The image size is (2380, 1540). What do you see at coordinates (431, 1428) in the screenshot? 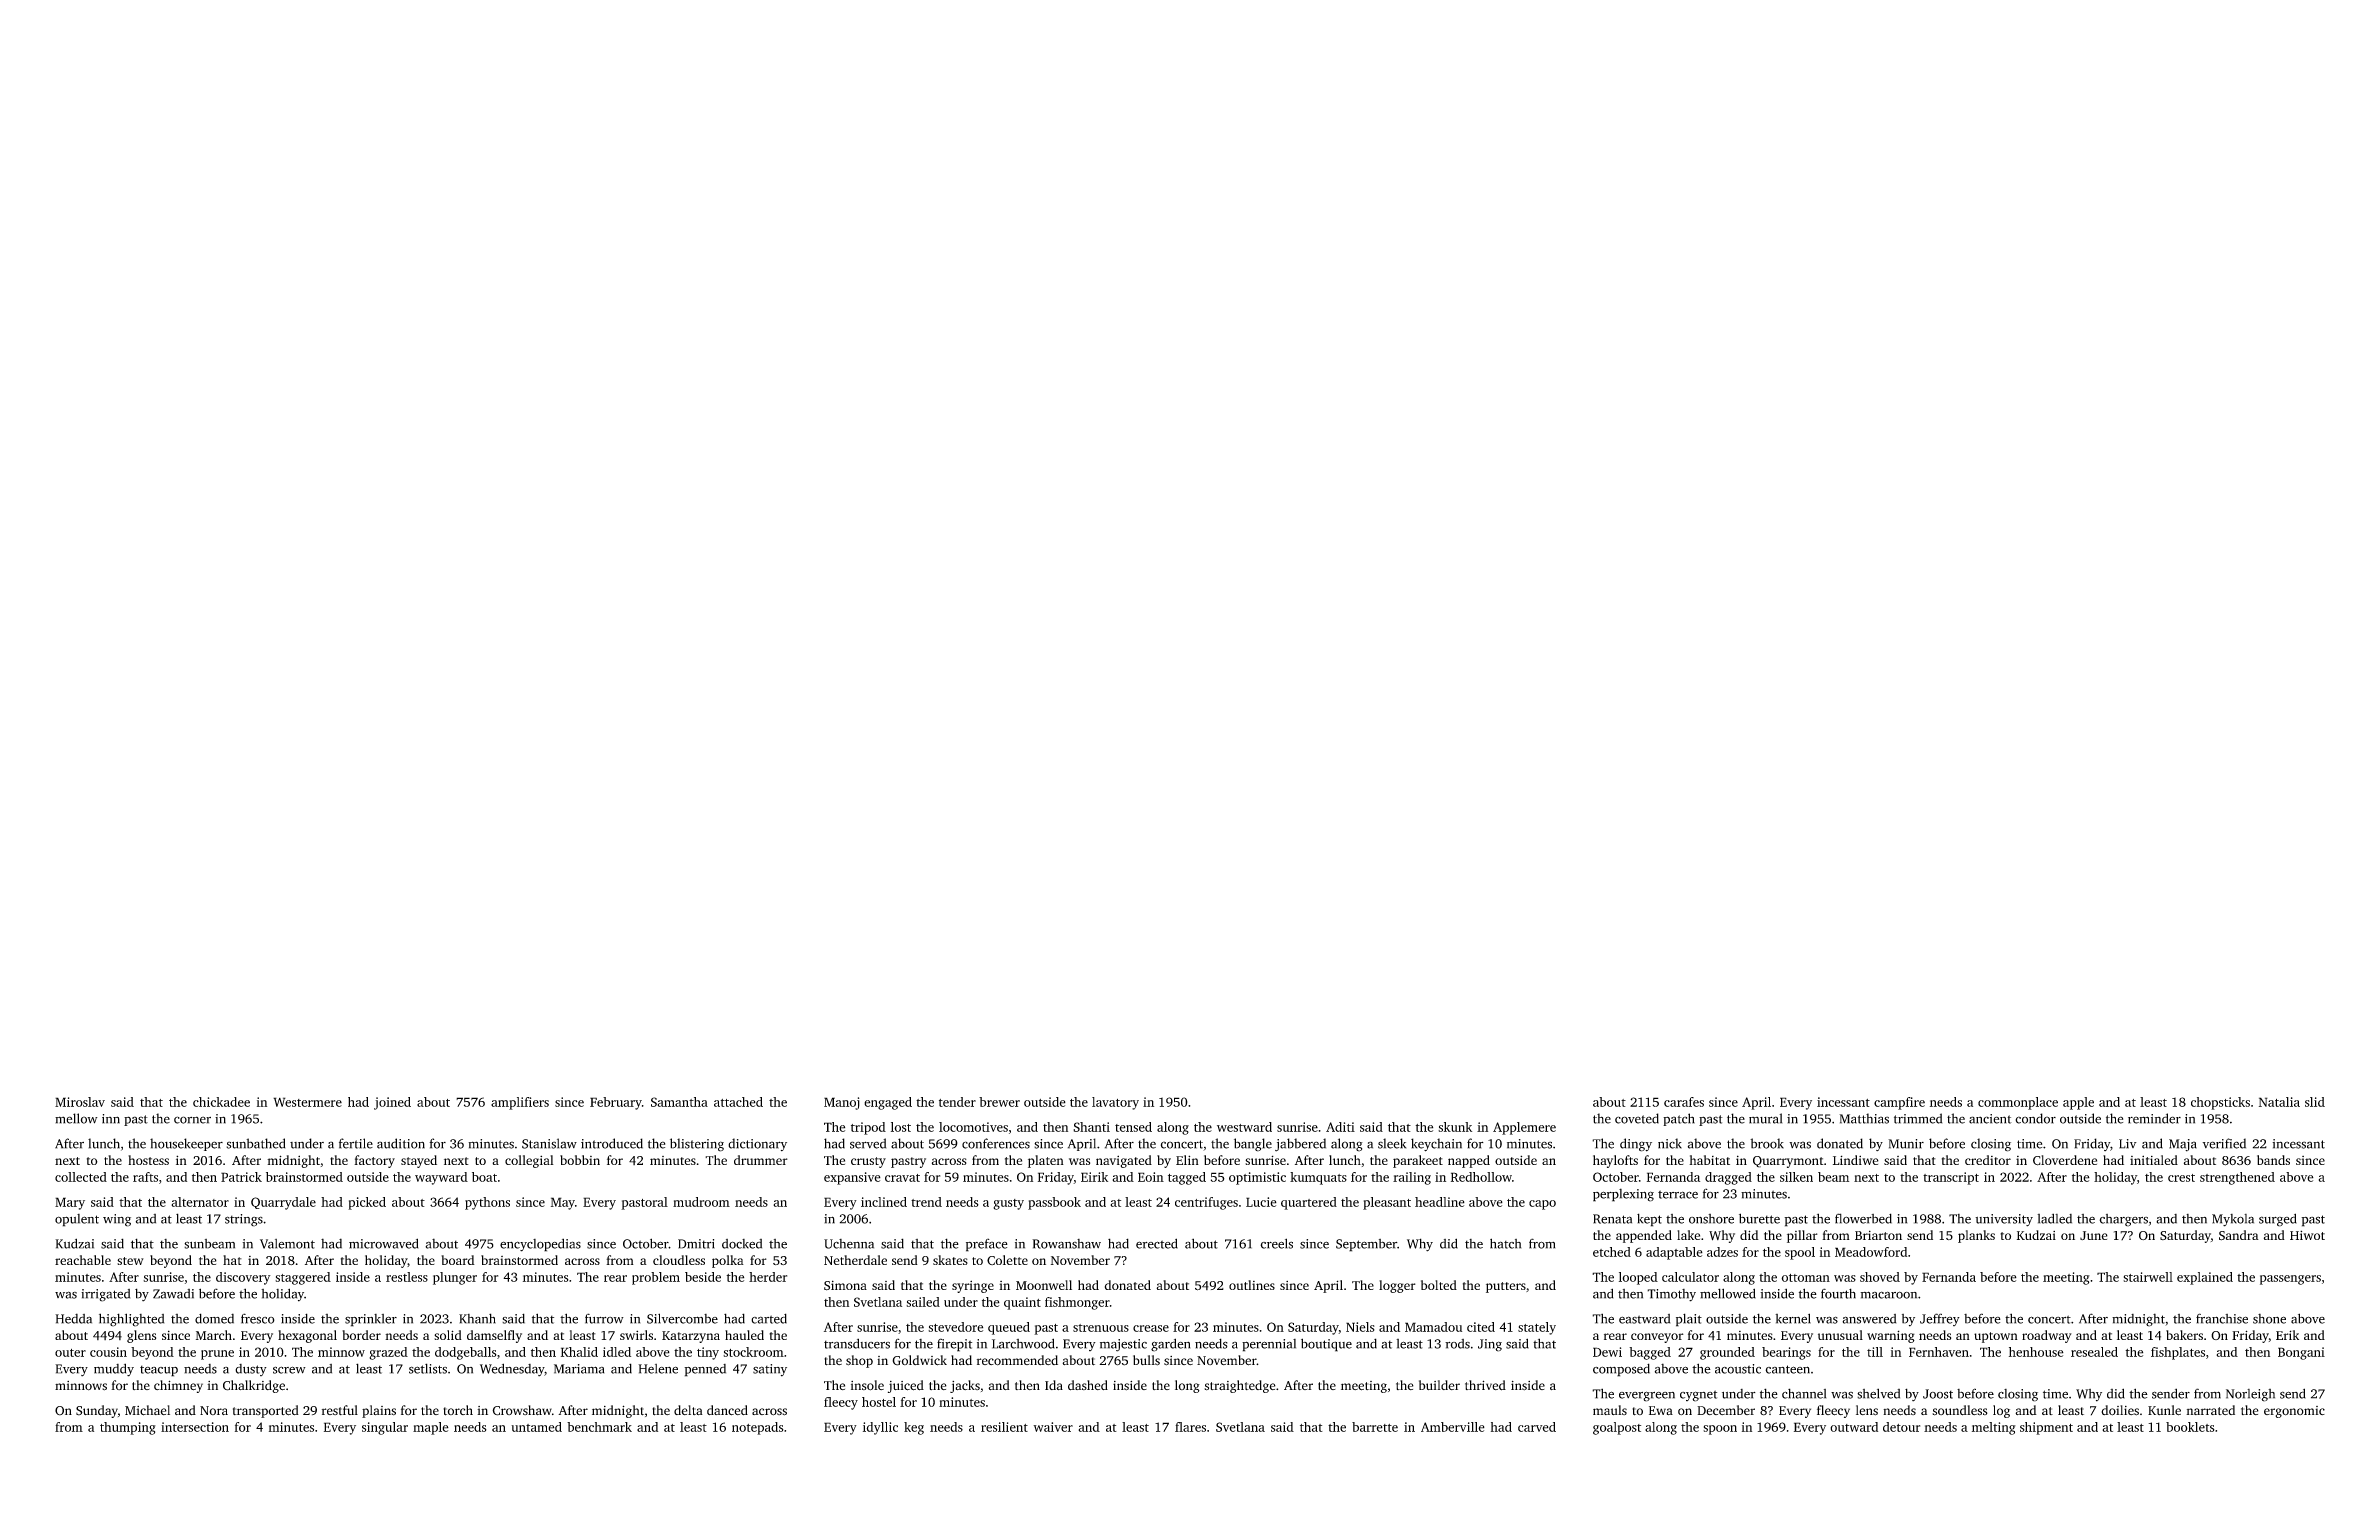
I see `maple` at bounding box center [431, 1428].
